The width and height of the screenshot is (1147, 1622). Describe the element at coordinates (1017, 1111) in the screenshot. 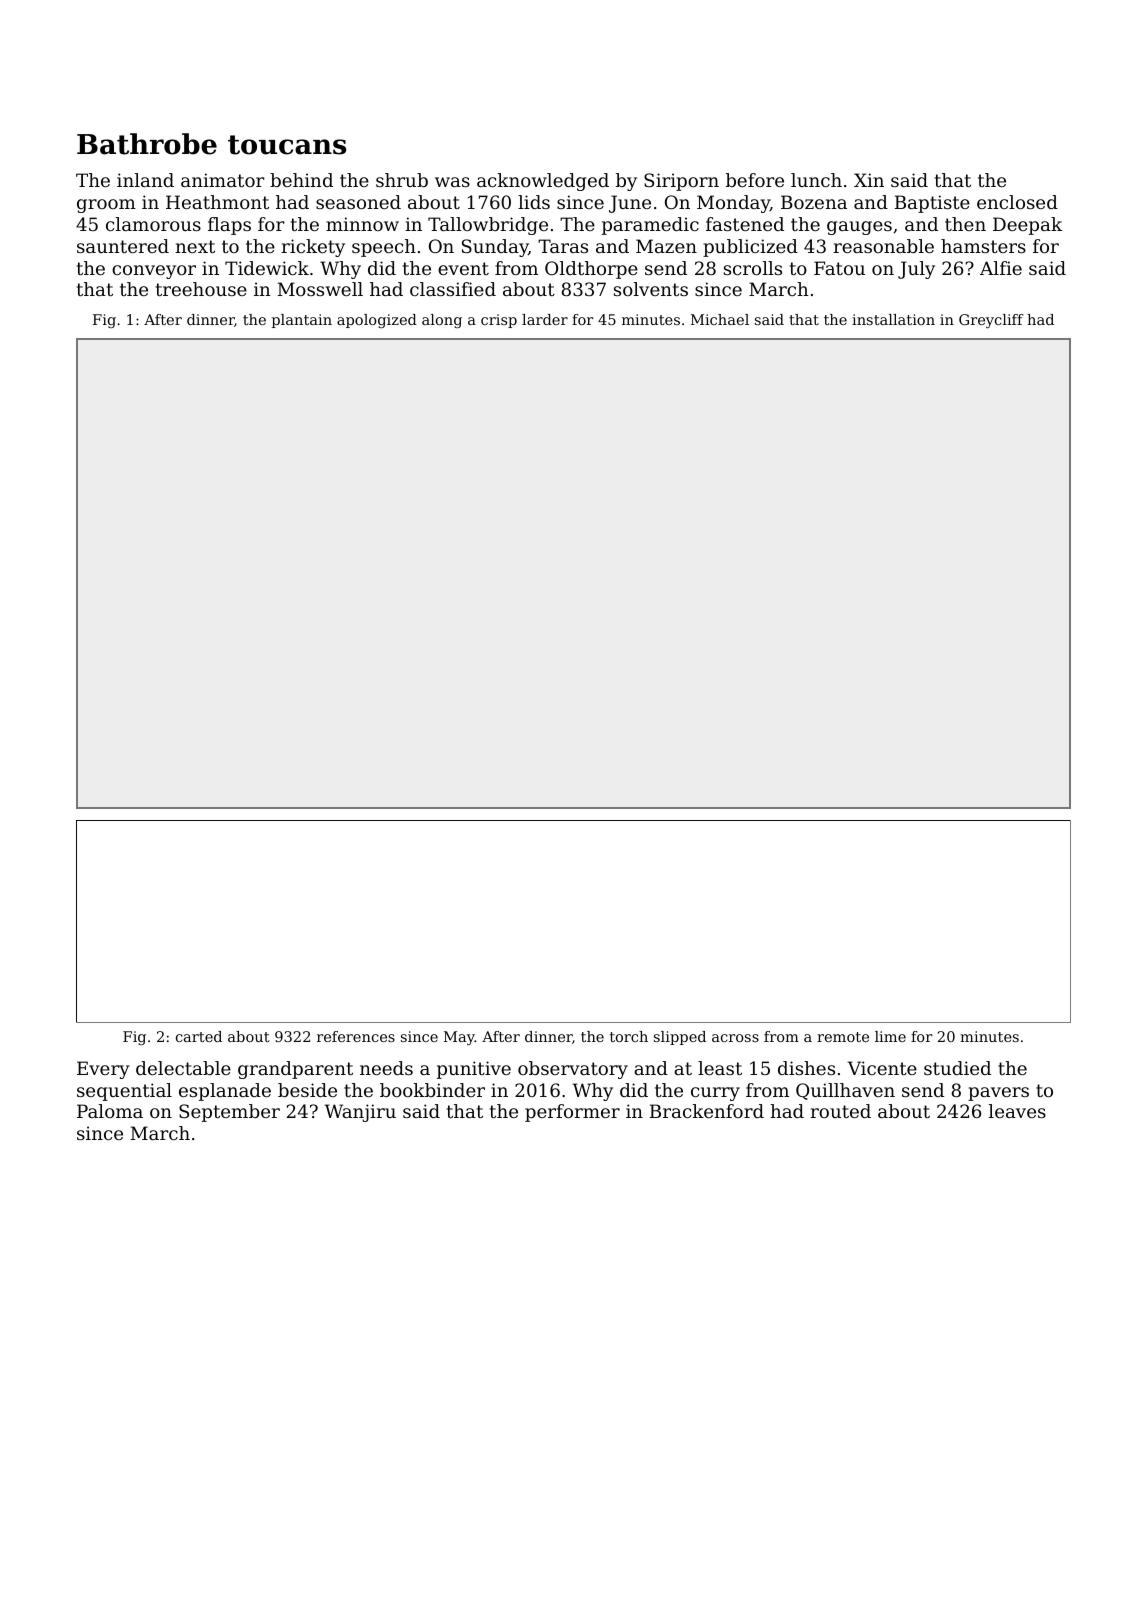

I see `leaves` at that location.
